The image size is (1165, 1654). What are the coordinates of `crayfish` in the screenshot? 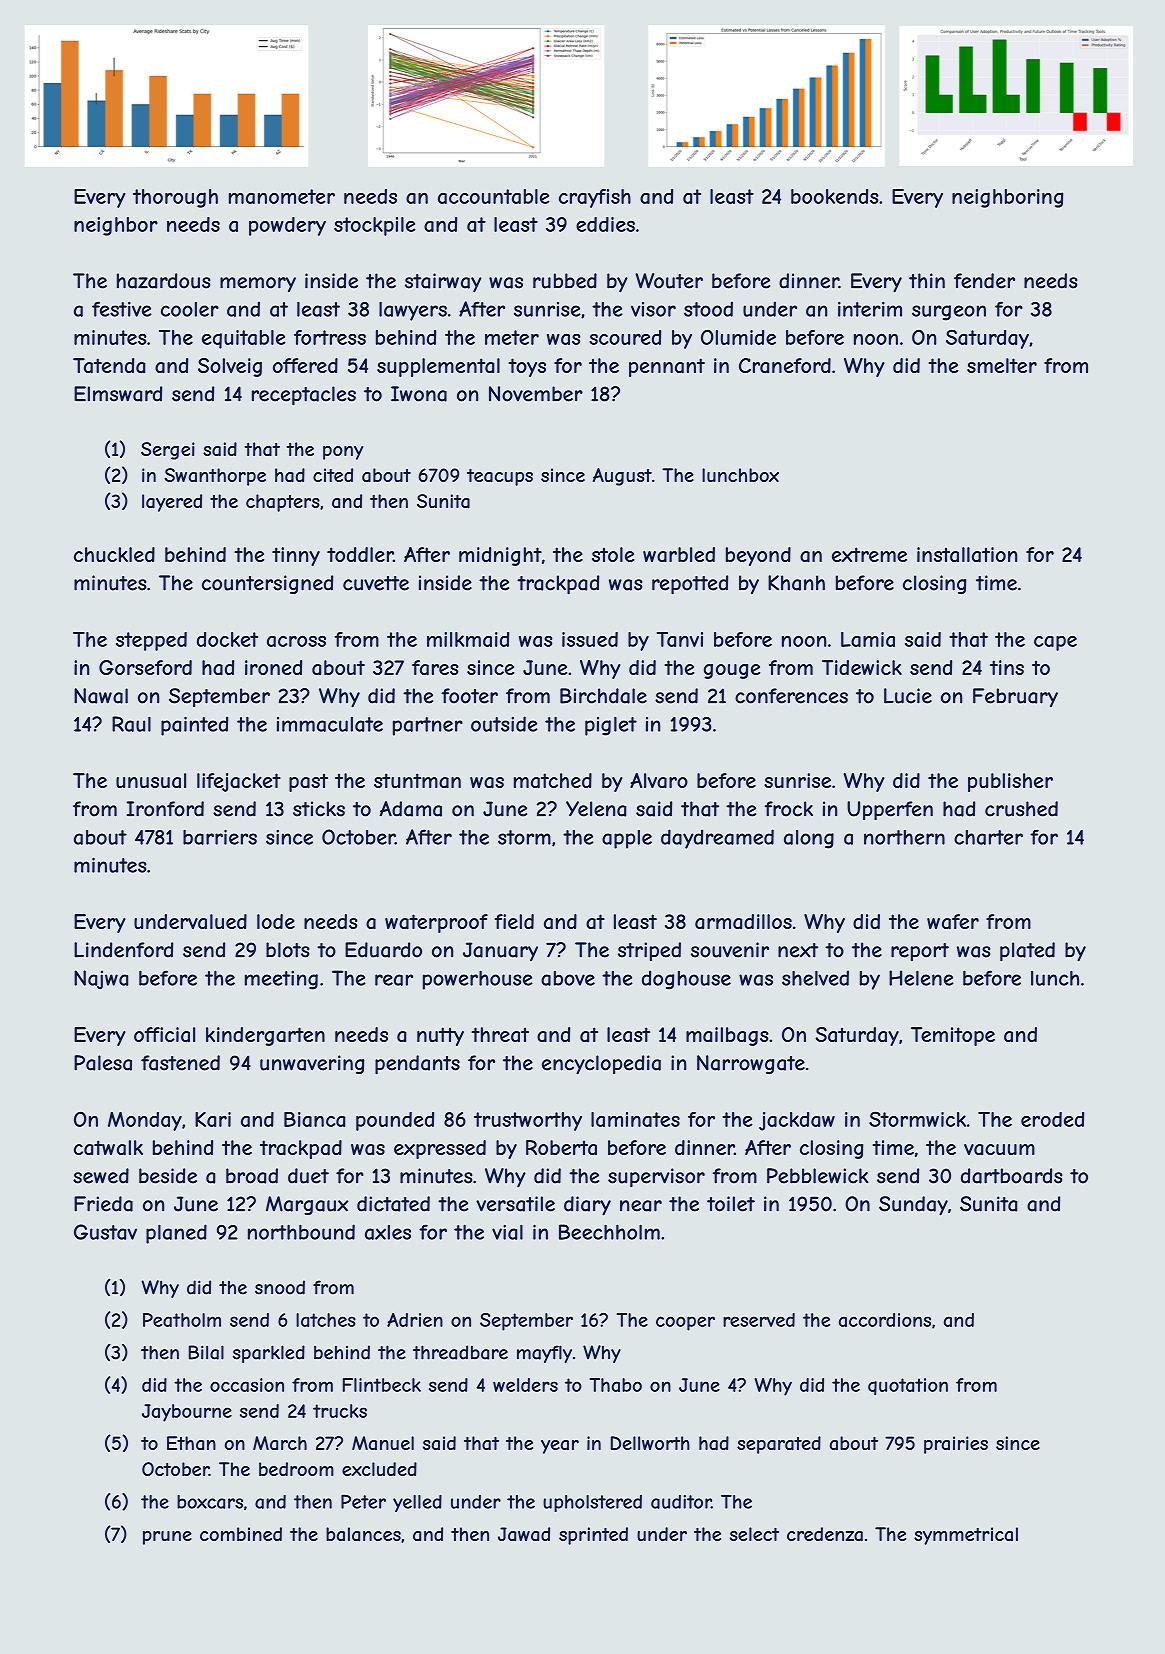 It's located at (595, 198).
